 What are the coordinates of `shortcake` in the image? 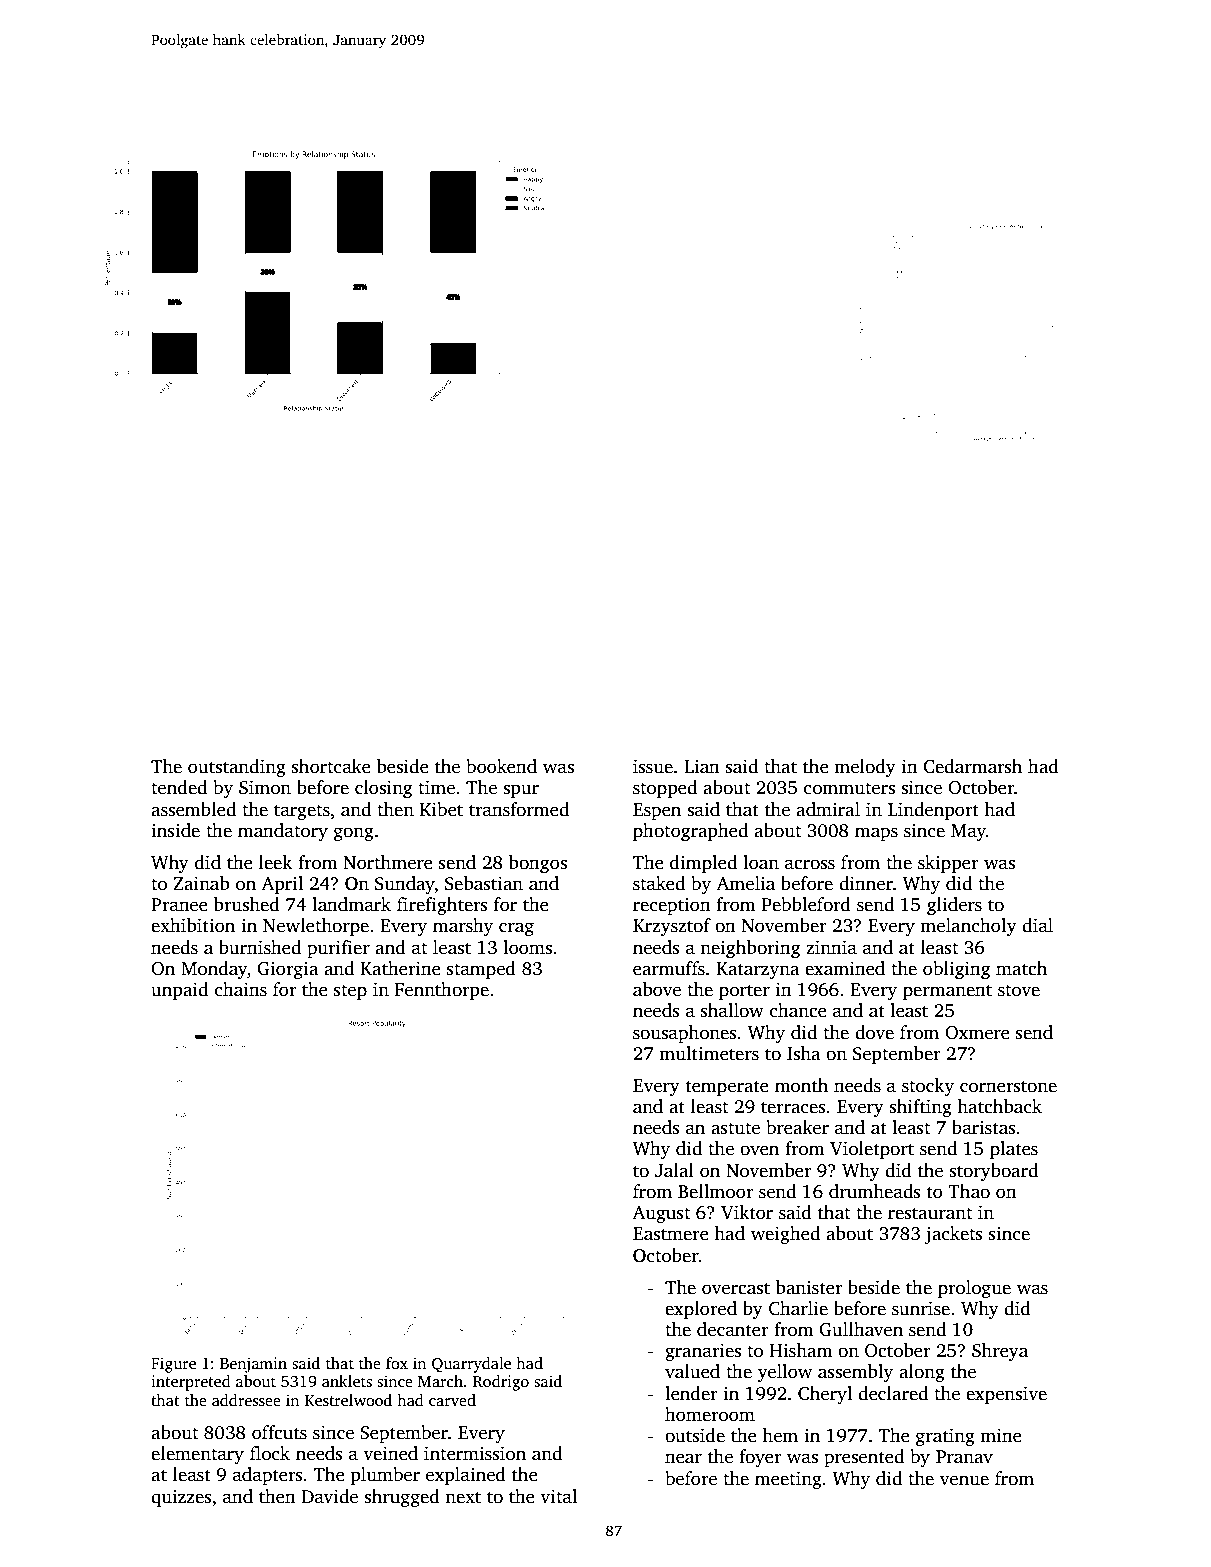 It's located at (331, 766).
